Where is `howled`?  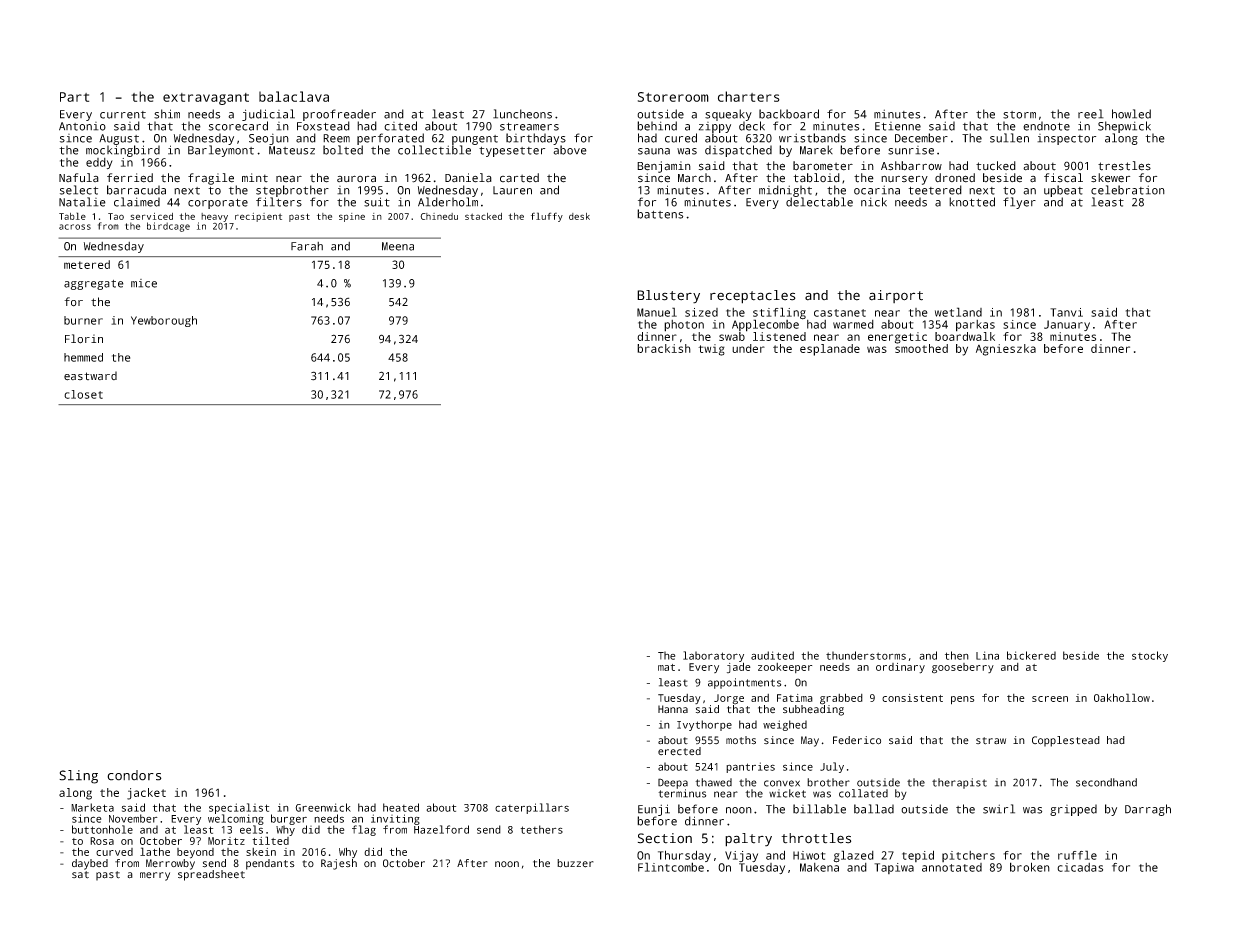 howled is located at coordinates (1131, 114).
